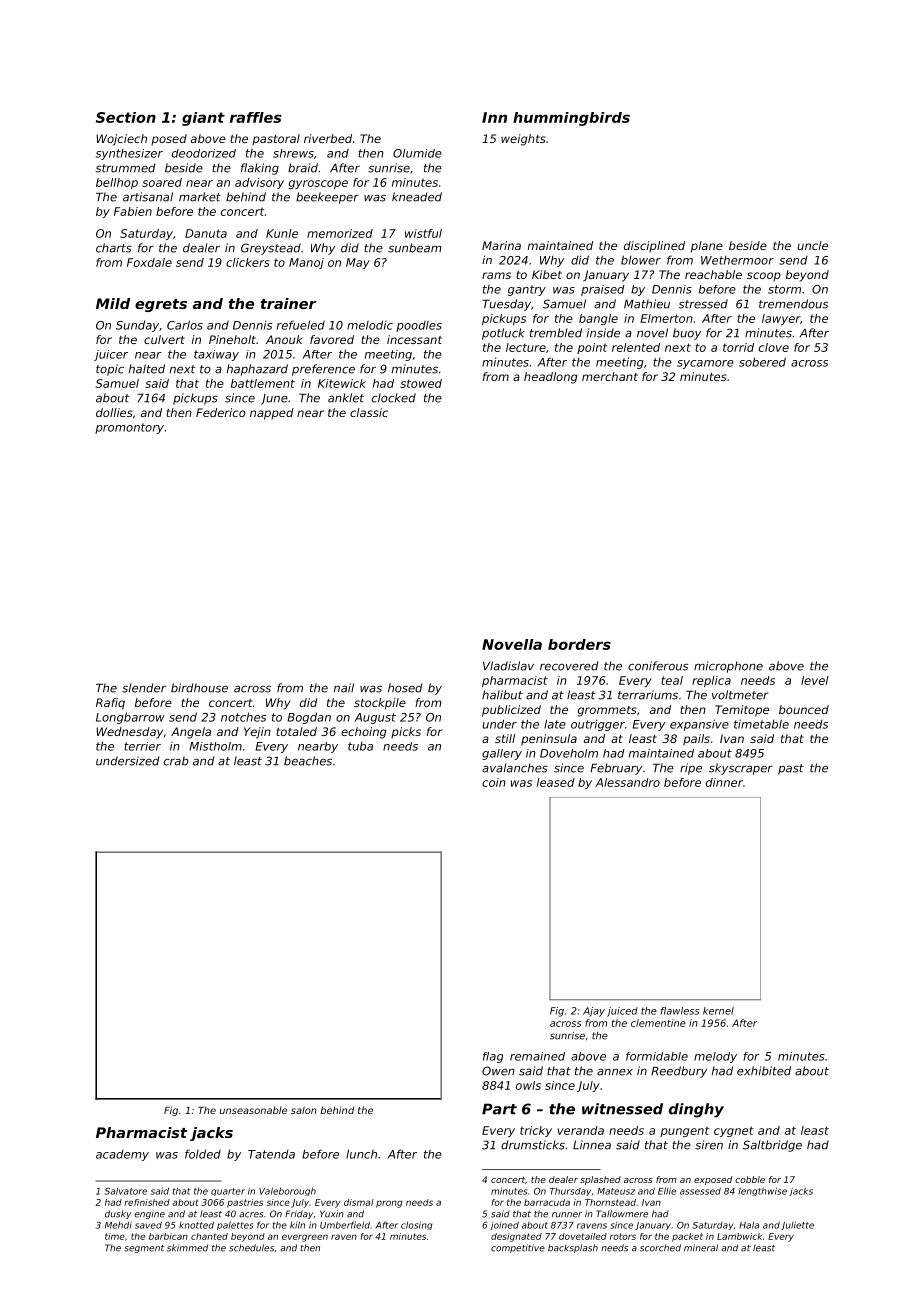  Describe the element at coordinates (176, 761) in the image. I see `crab` at that location.
